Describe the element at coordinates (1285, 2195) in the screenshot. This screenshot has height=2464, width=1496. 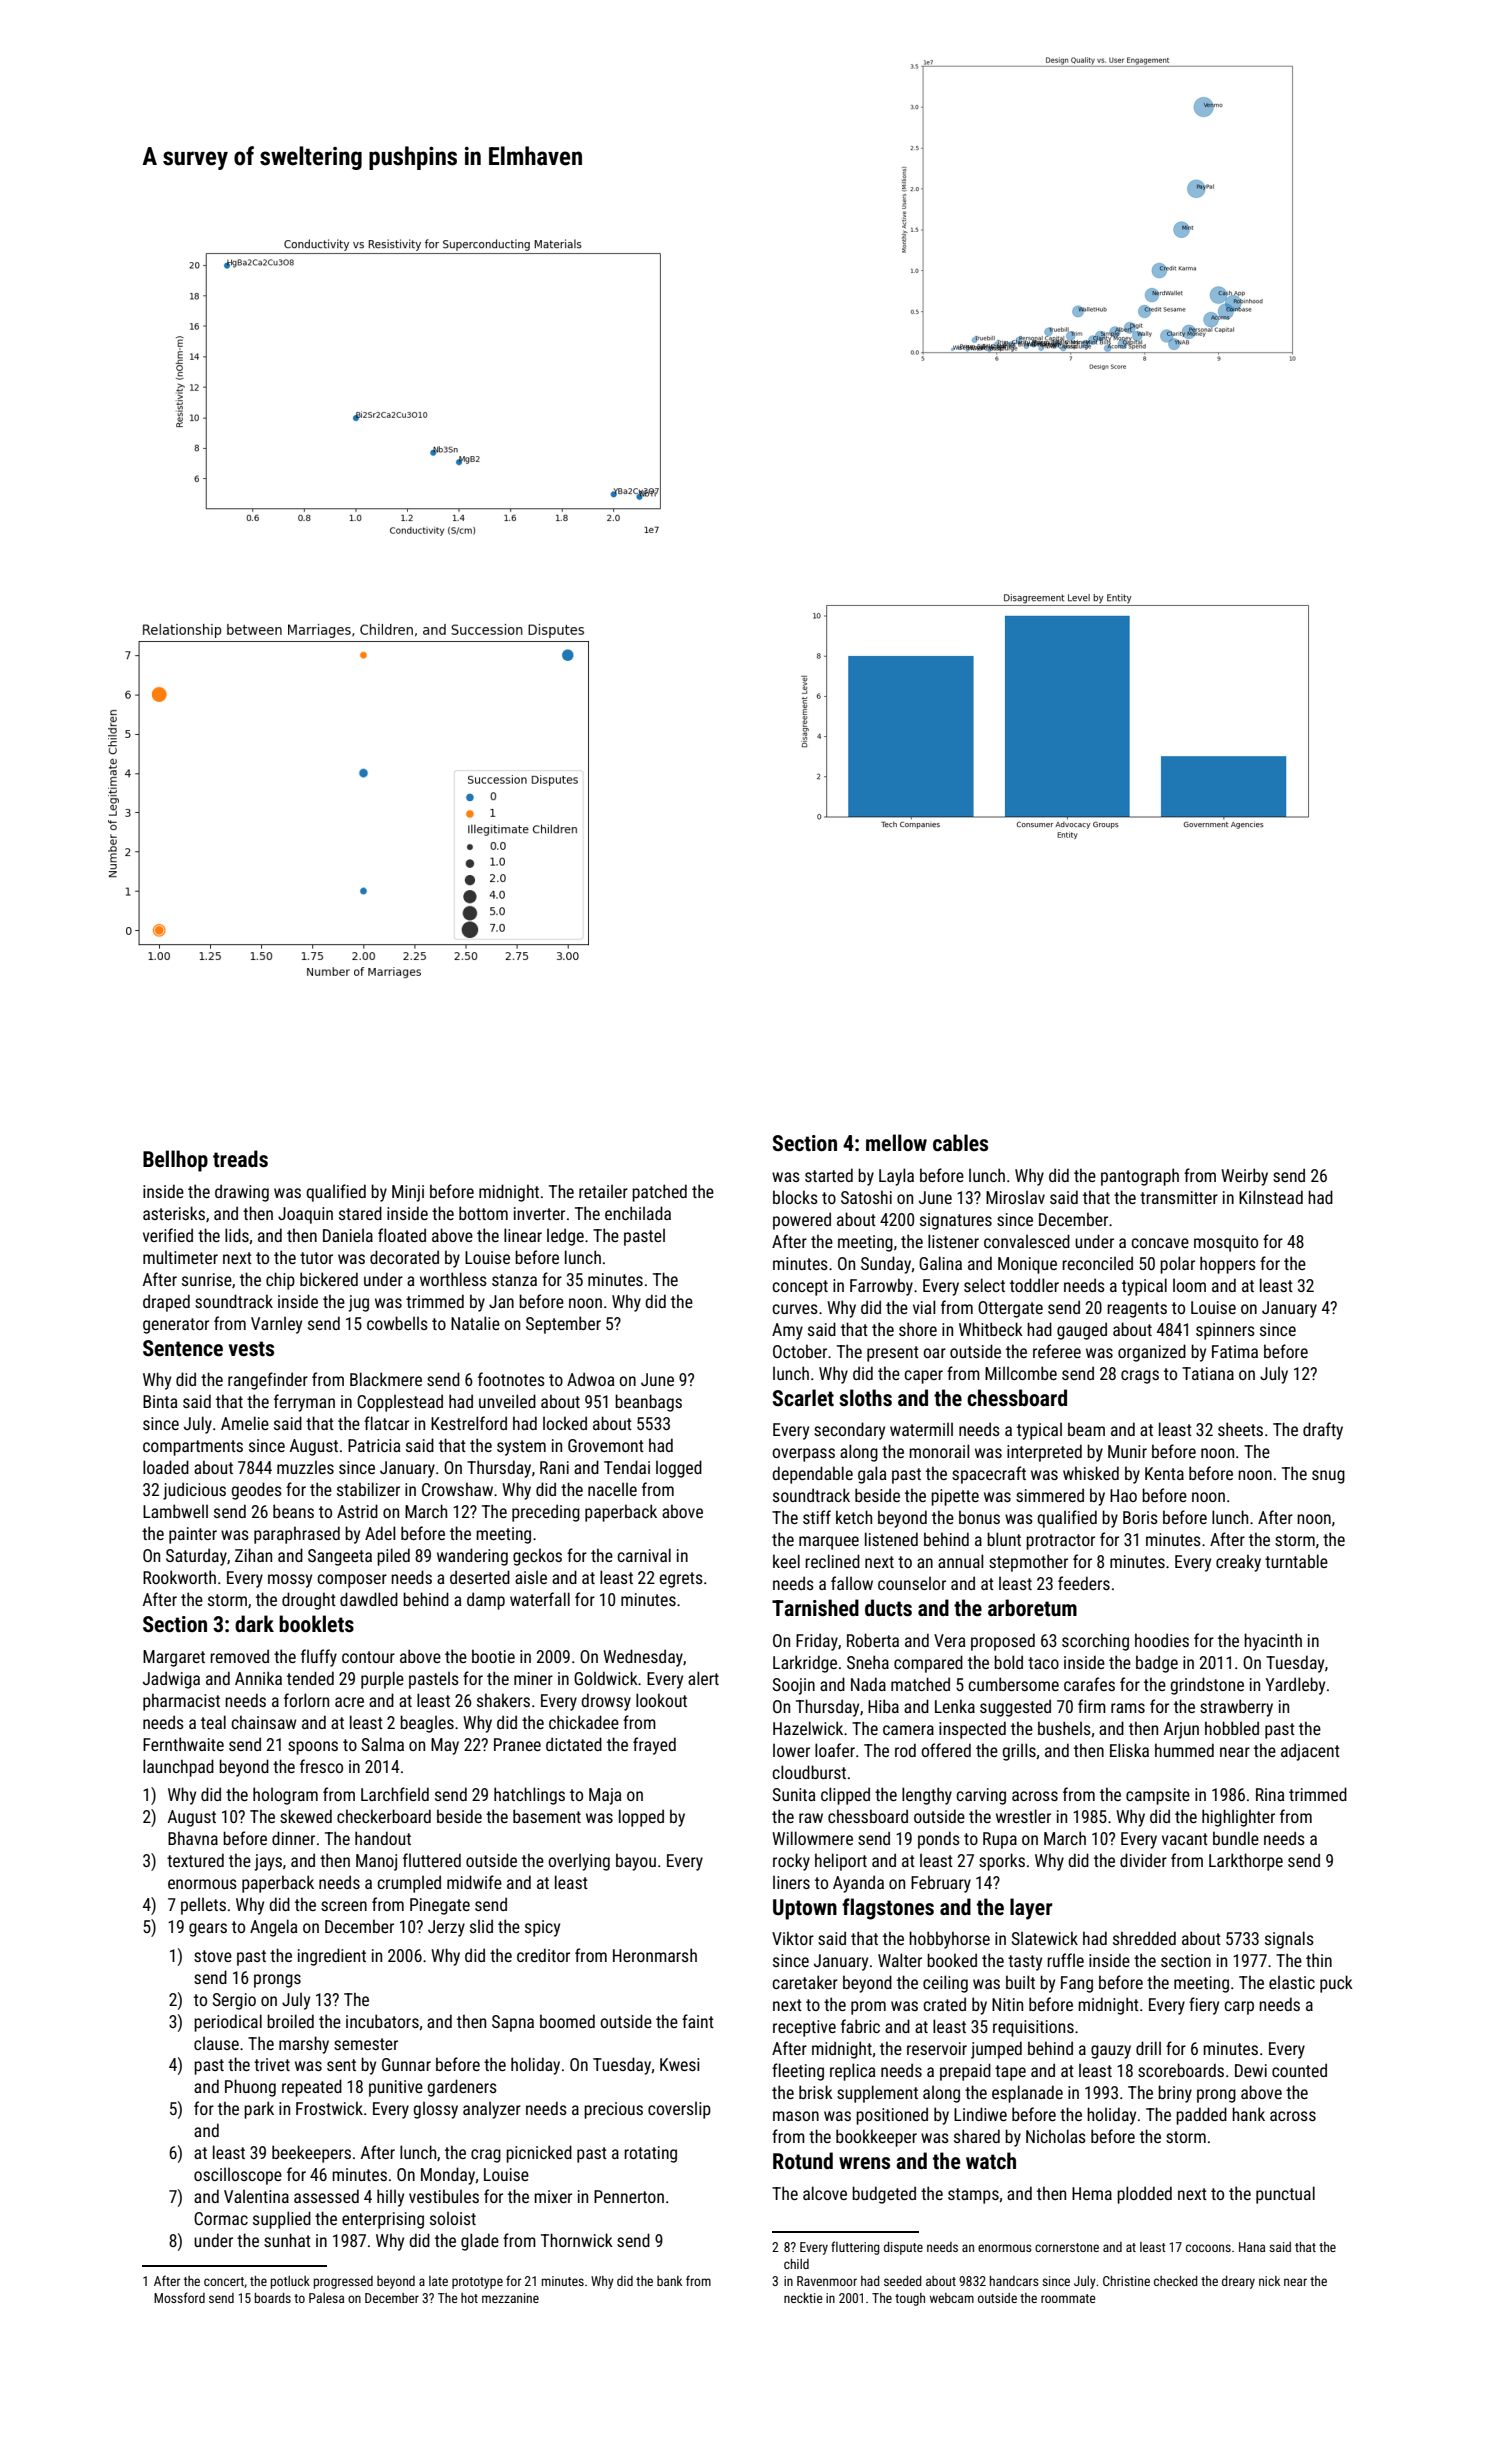
I see `punctual` at that location.
